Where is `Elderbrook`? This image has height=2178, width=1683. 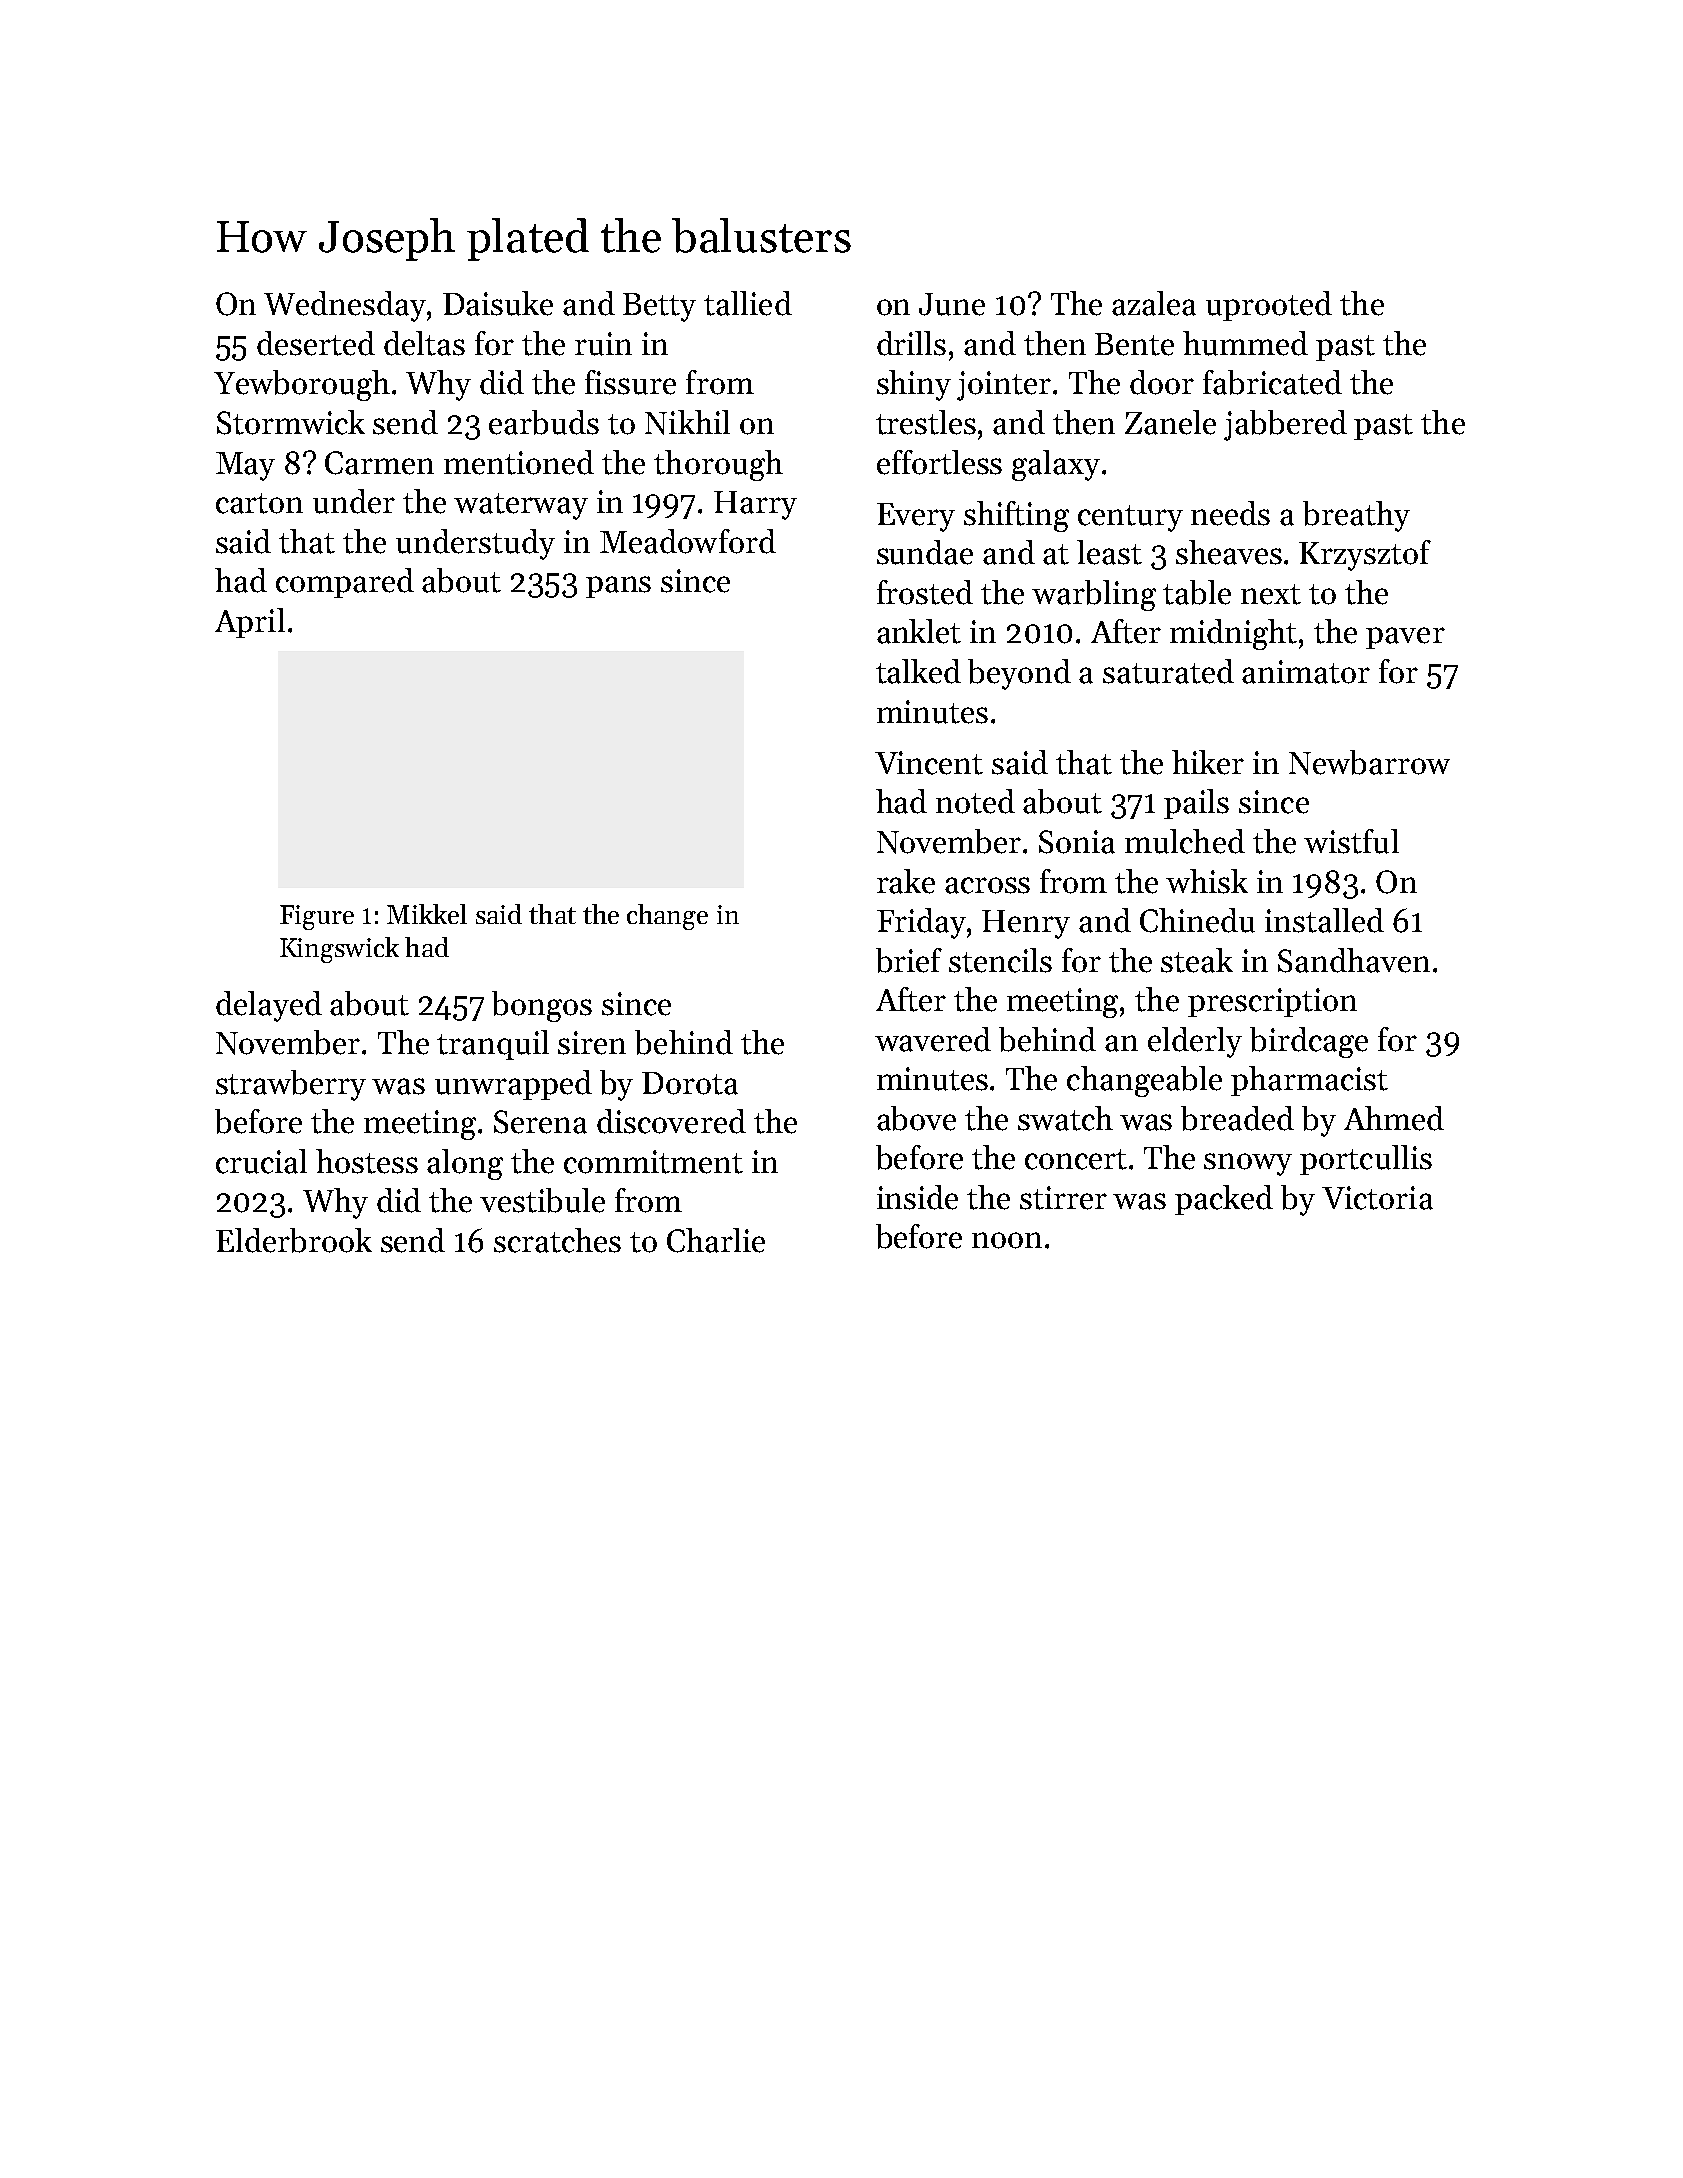 Elderbrook is located at coordinates (294, 1240).
